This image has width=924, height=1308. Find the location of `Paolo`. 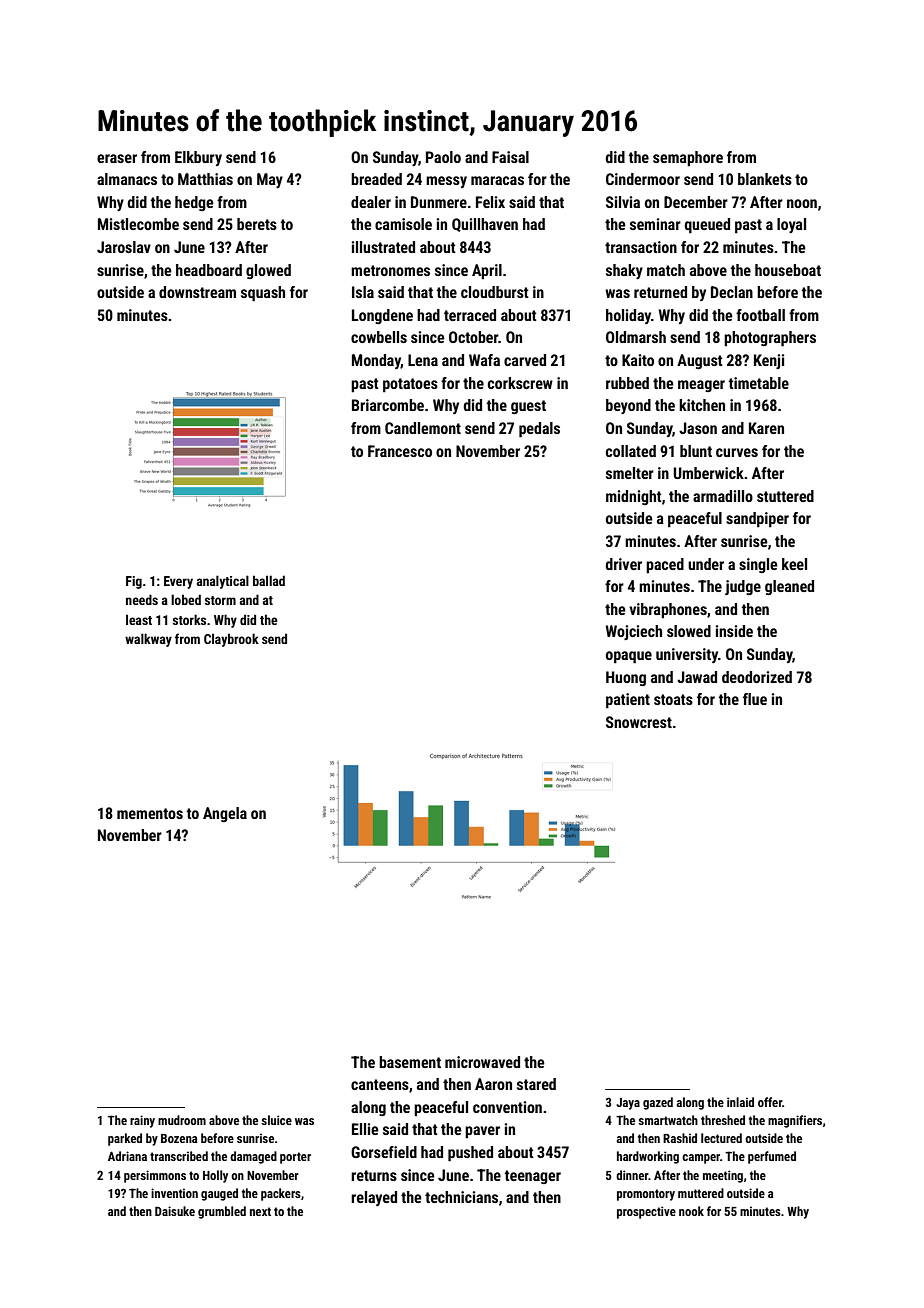

Paolo is located at coordinates (443, 157).
